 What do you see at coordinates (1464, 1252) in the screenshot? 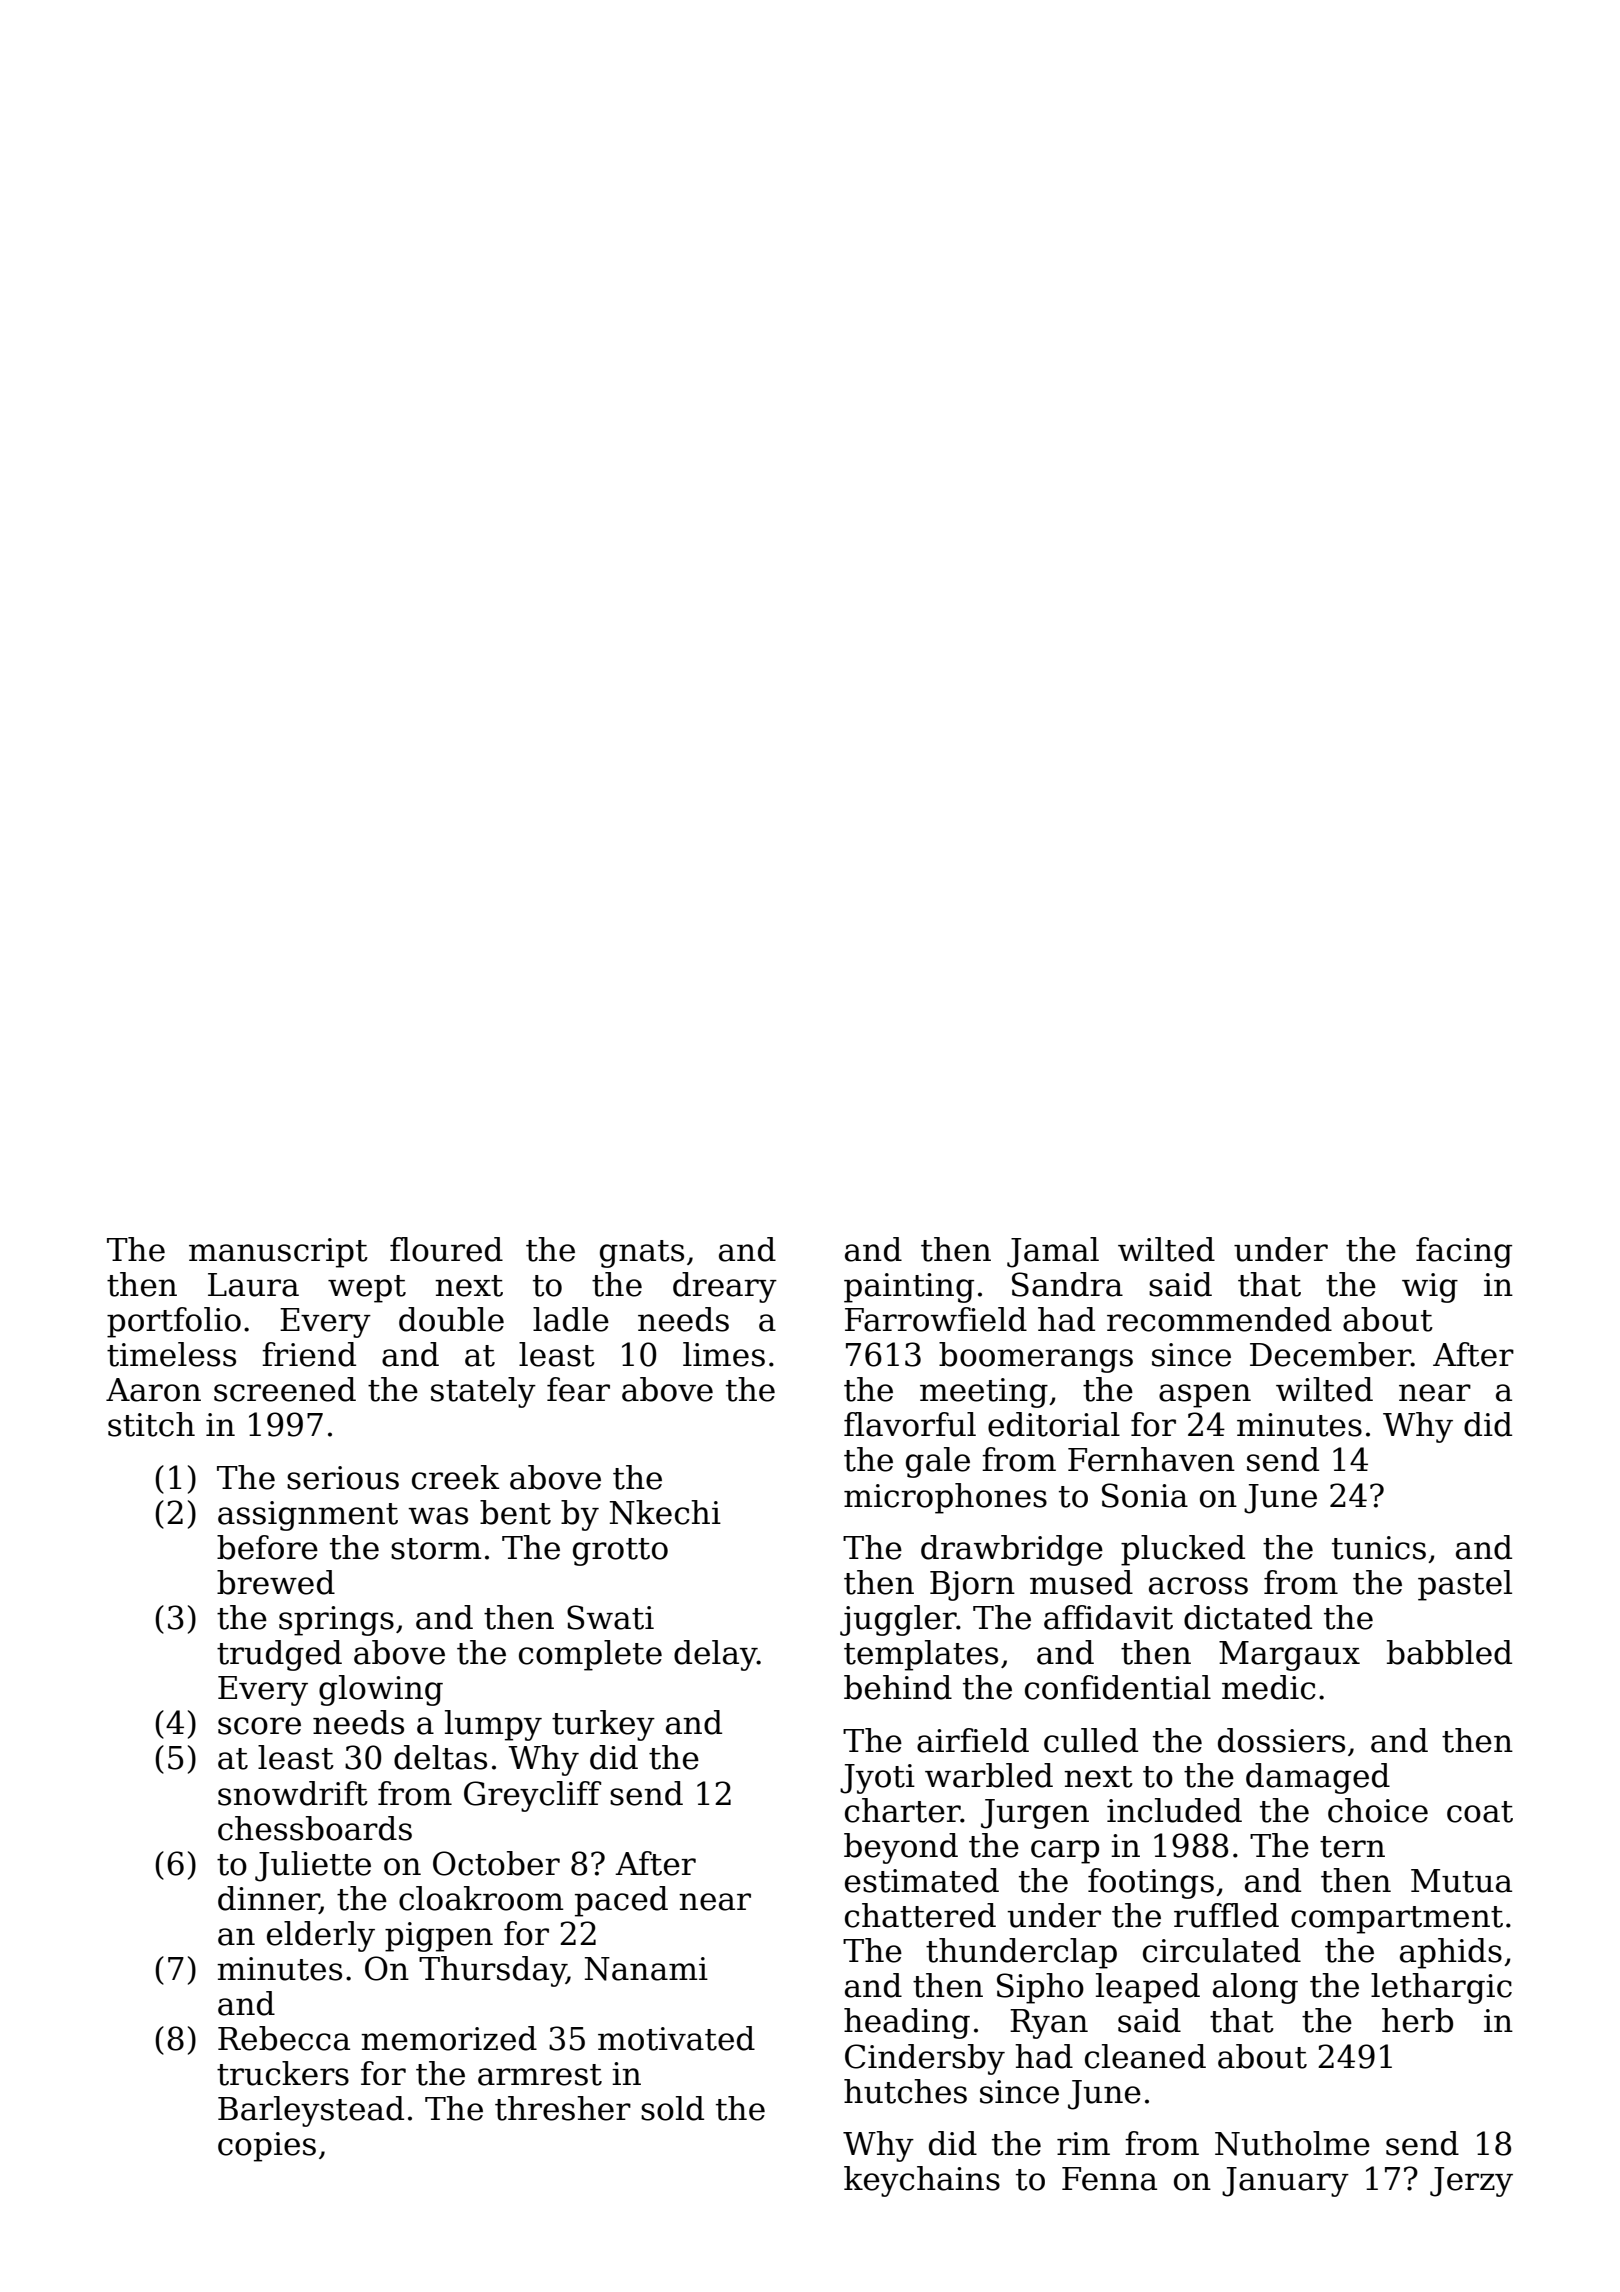
I see `facing` at bounding box center [1464, 1252].
